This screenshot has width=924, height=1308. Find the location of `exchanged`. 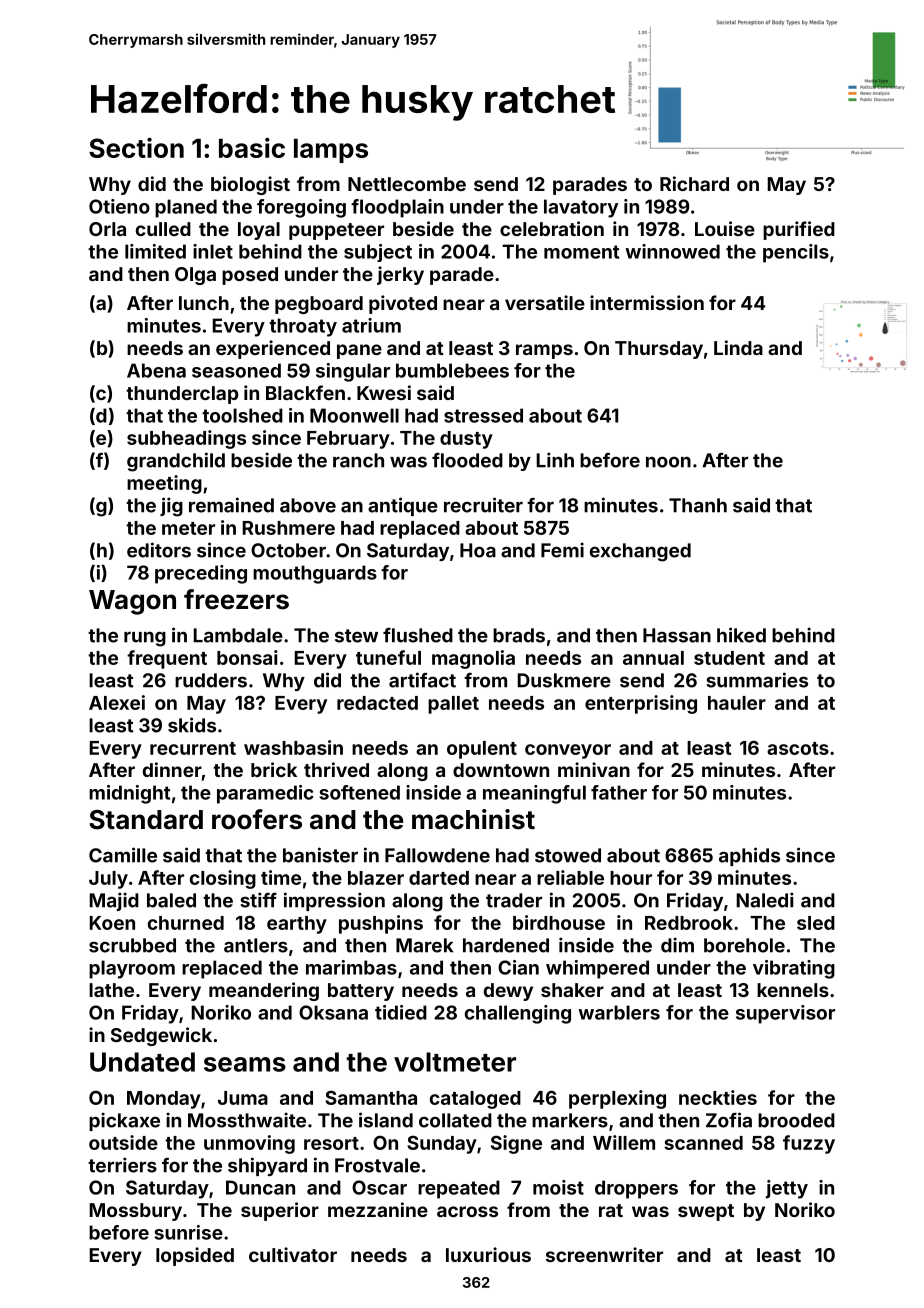

exchanged is located at coordinates (640, 552).
